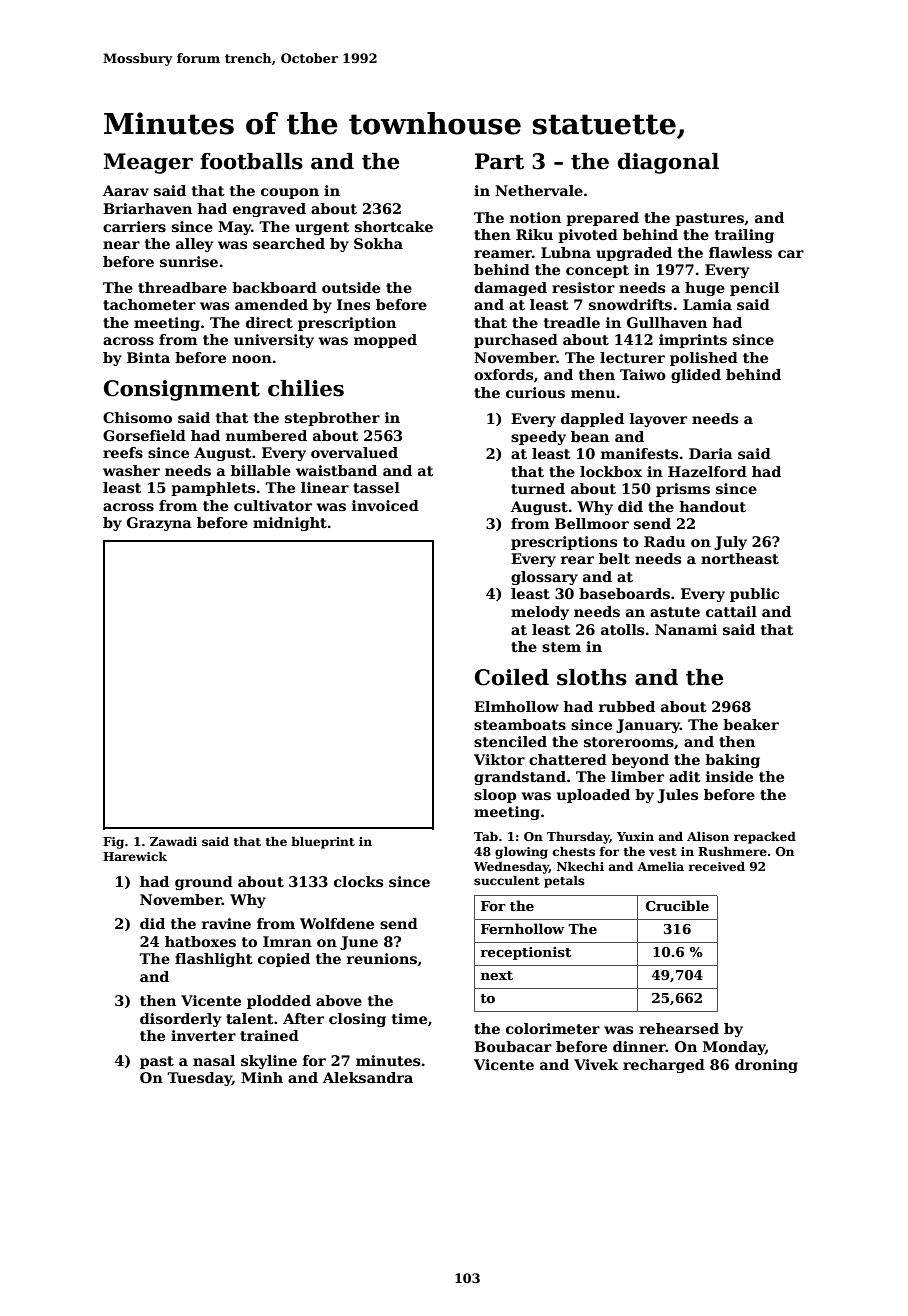  What do you see at coordinates (200, 941) in the screenshot?
I see `hatboxes` at bounding box center [200, 941].
